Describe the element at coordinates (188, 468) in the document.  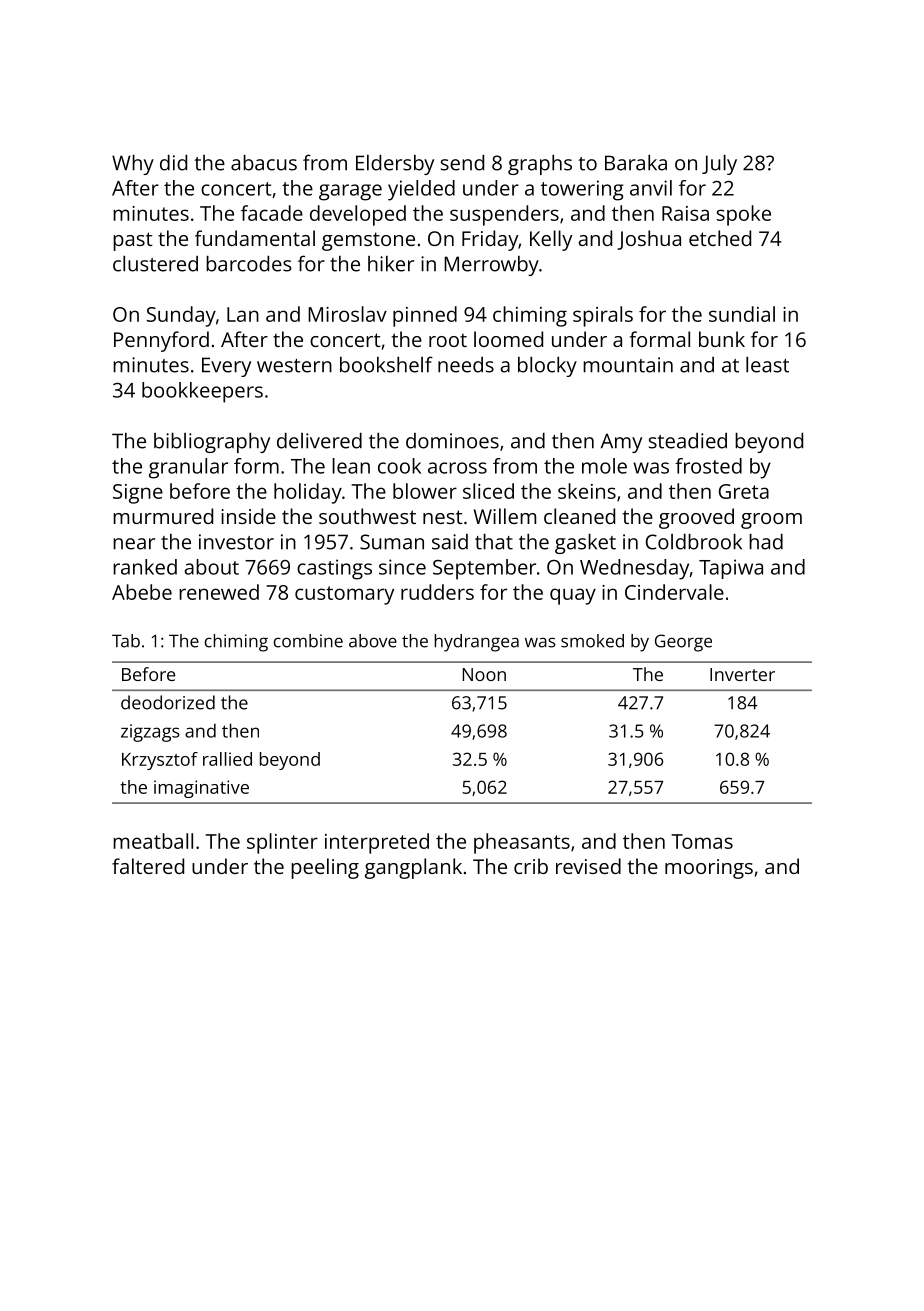
I see `granular` at that location.
